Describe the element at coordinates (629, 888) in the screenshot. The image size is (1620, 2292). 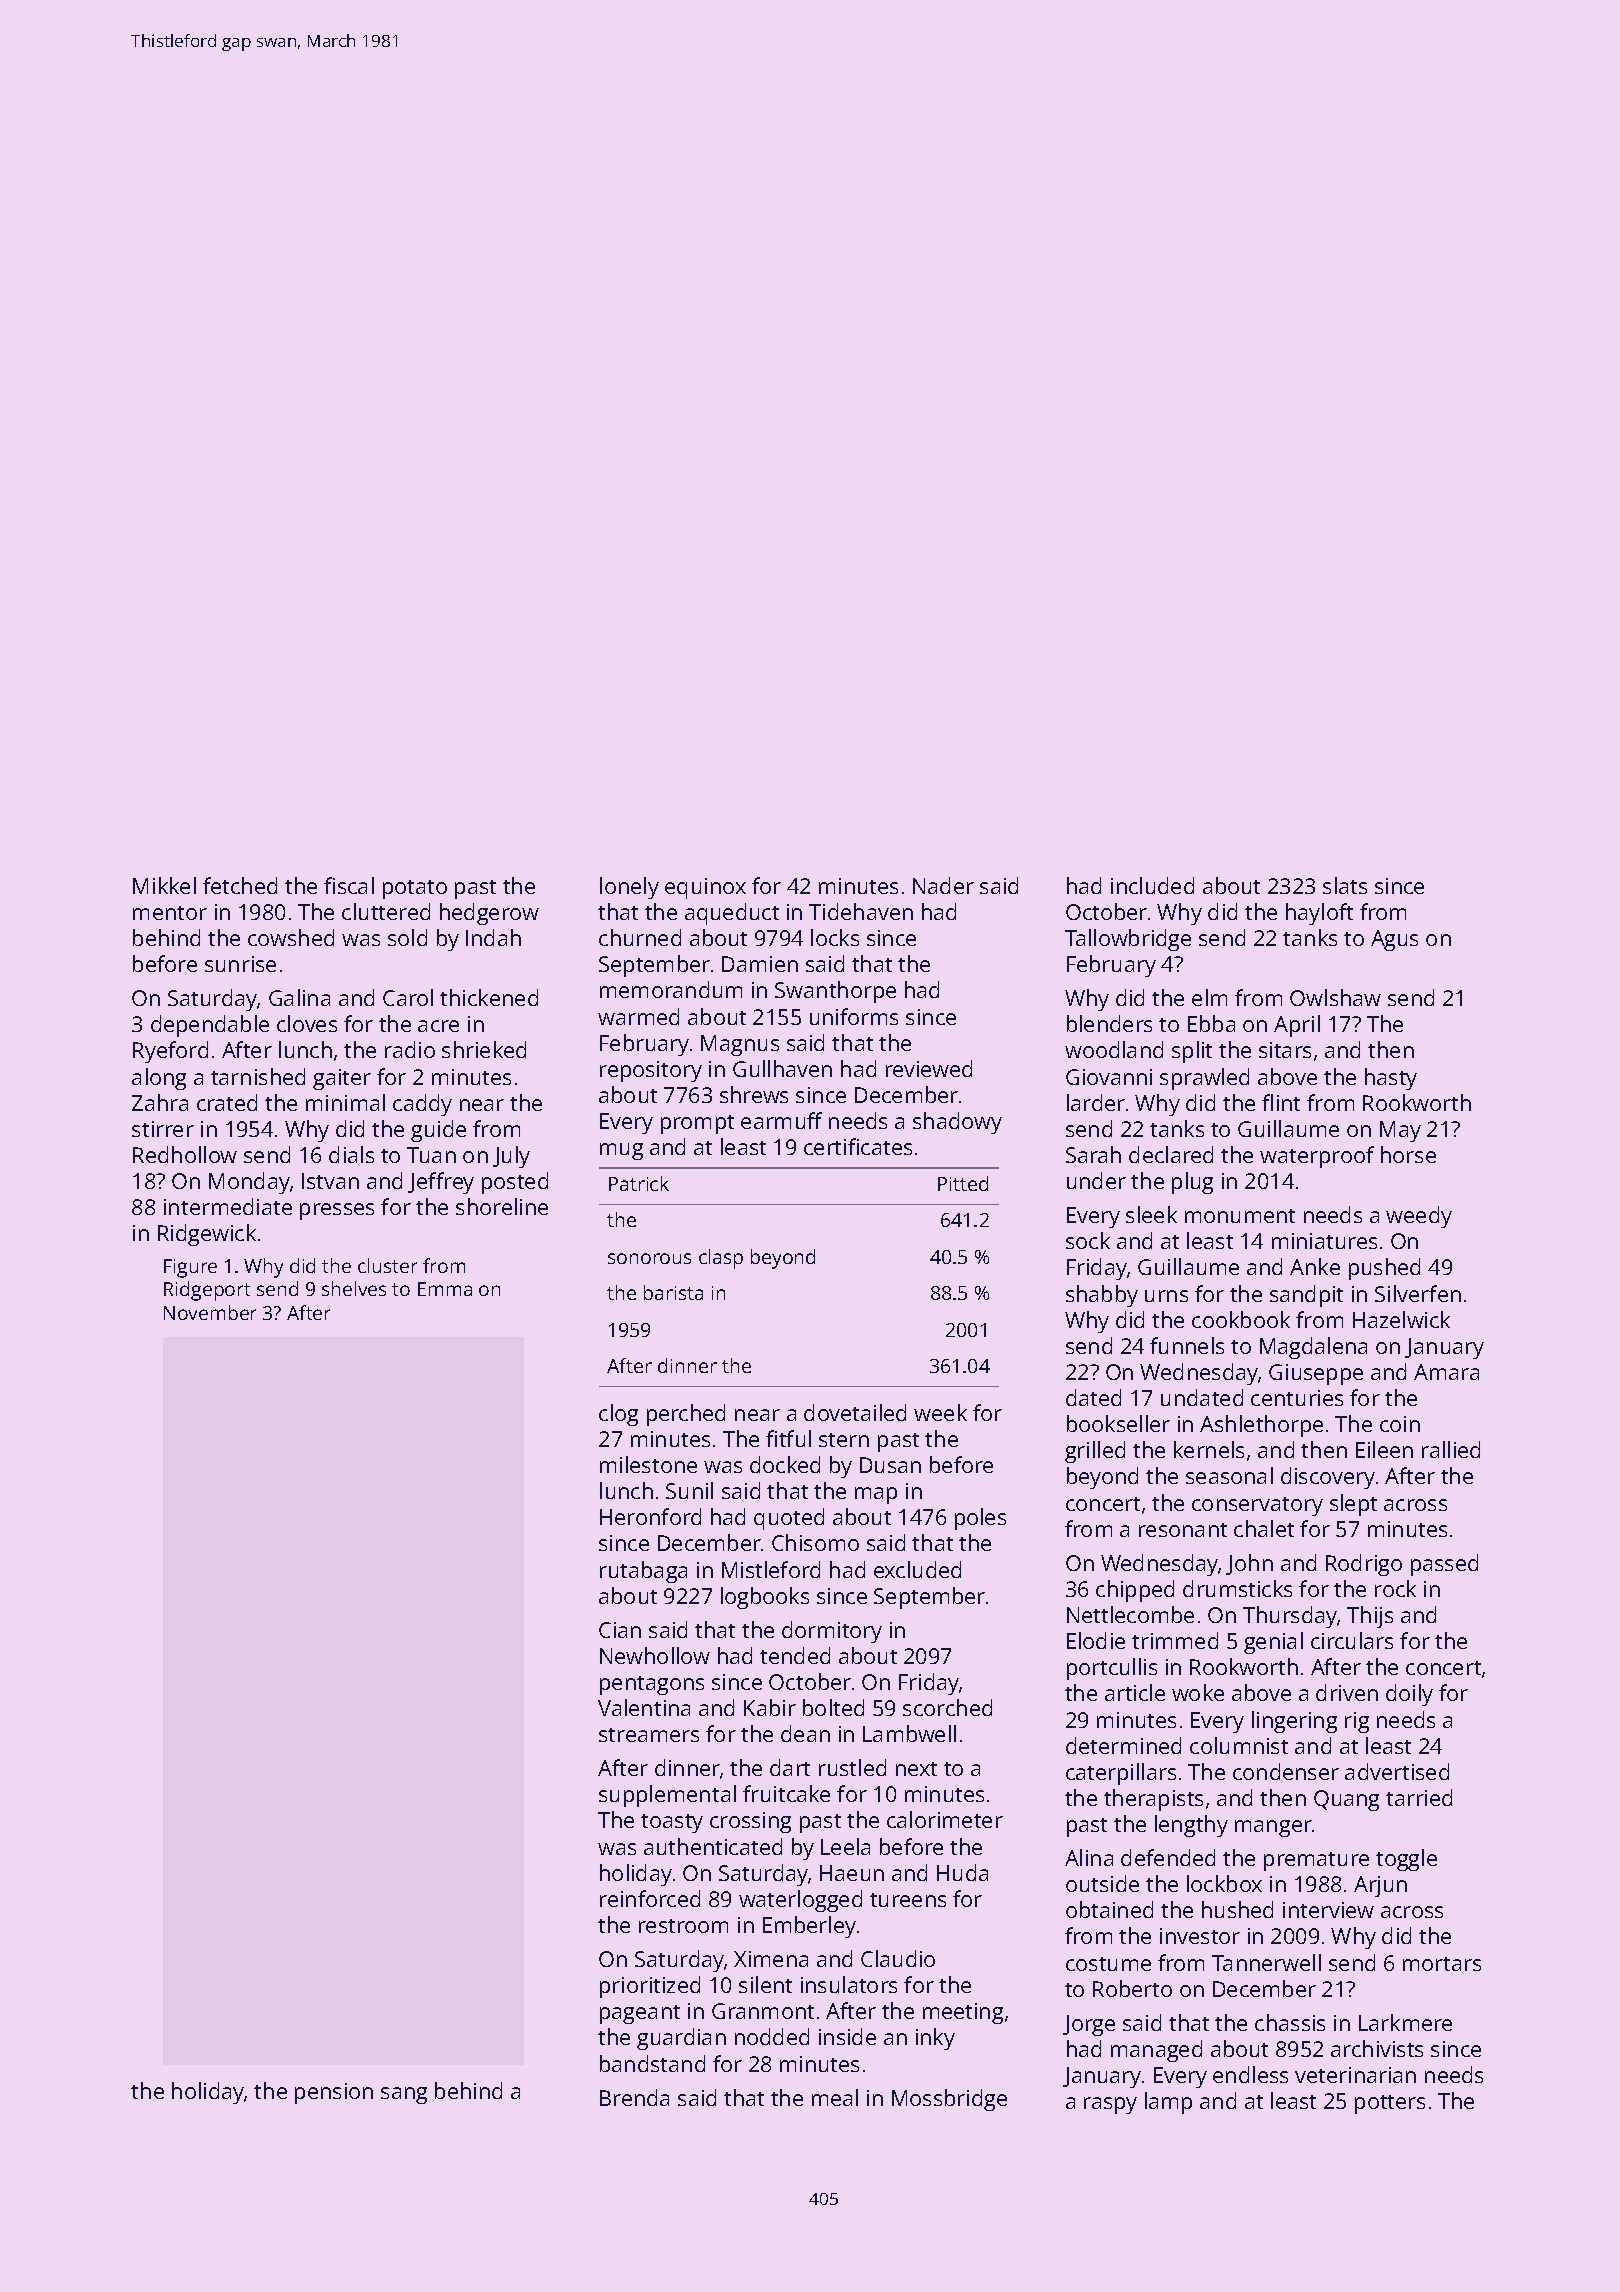
I see `lonely` at that location.
